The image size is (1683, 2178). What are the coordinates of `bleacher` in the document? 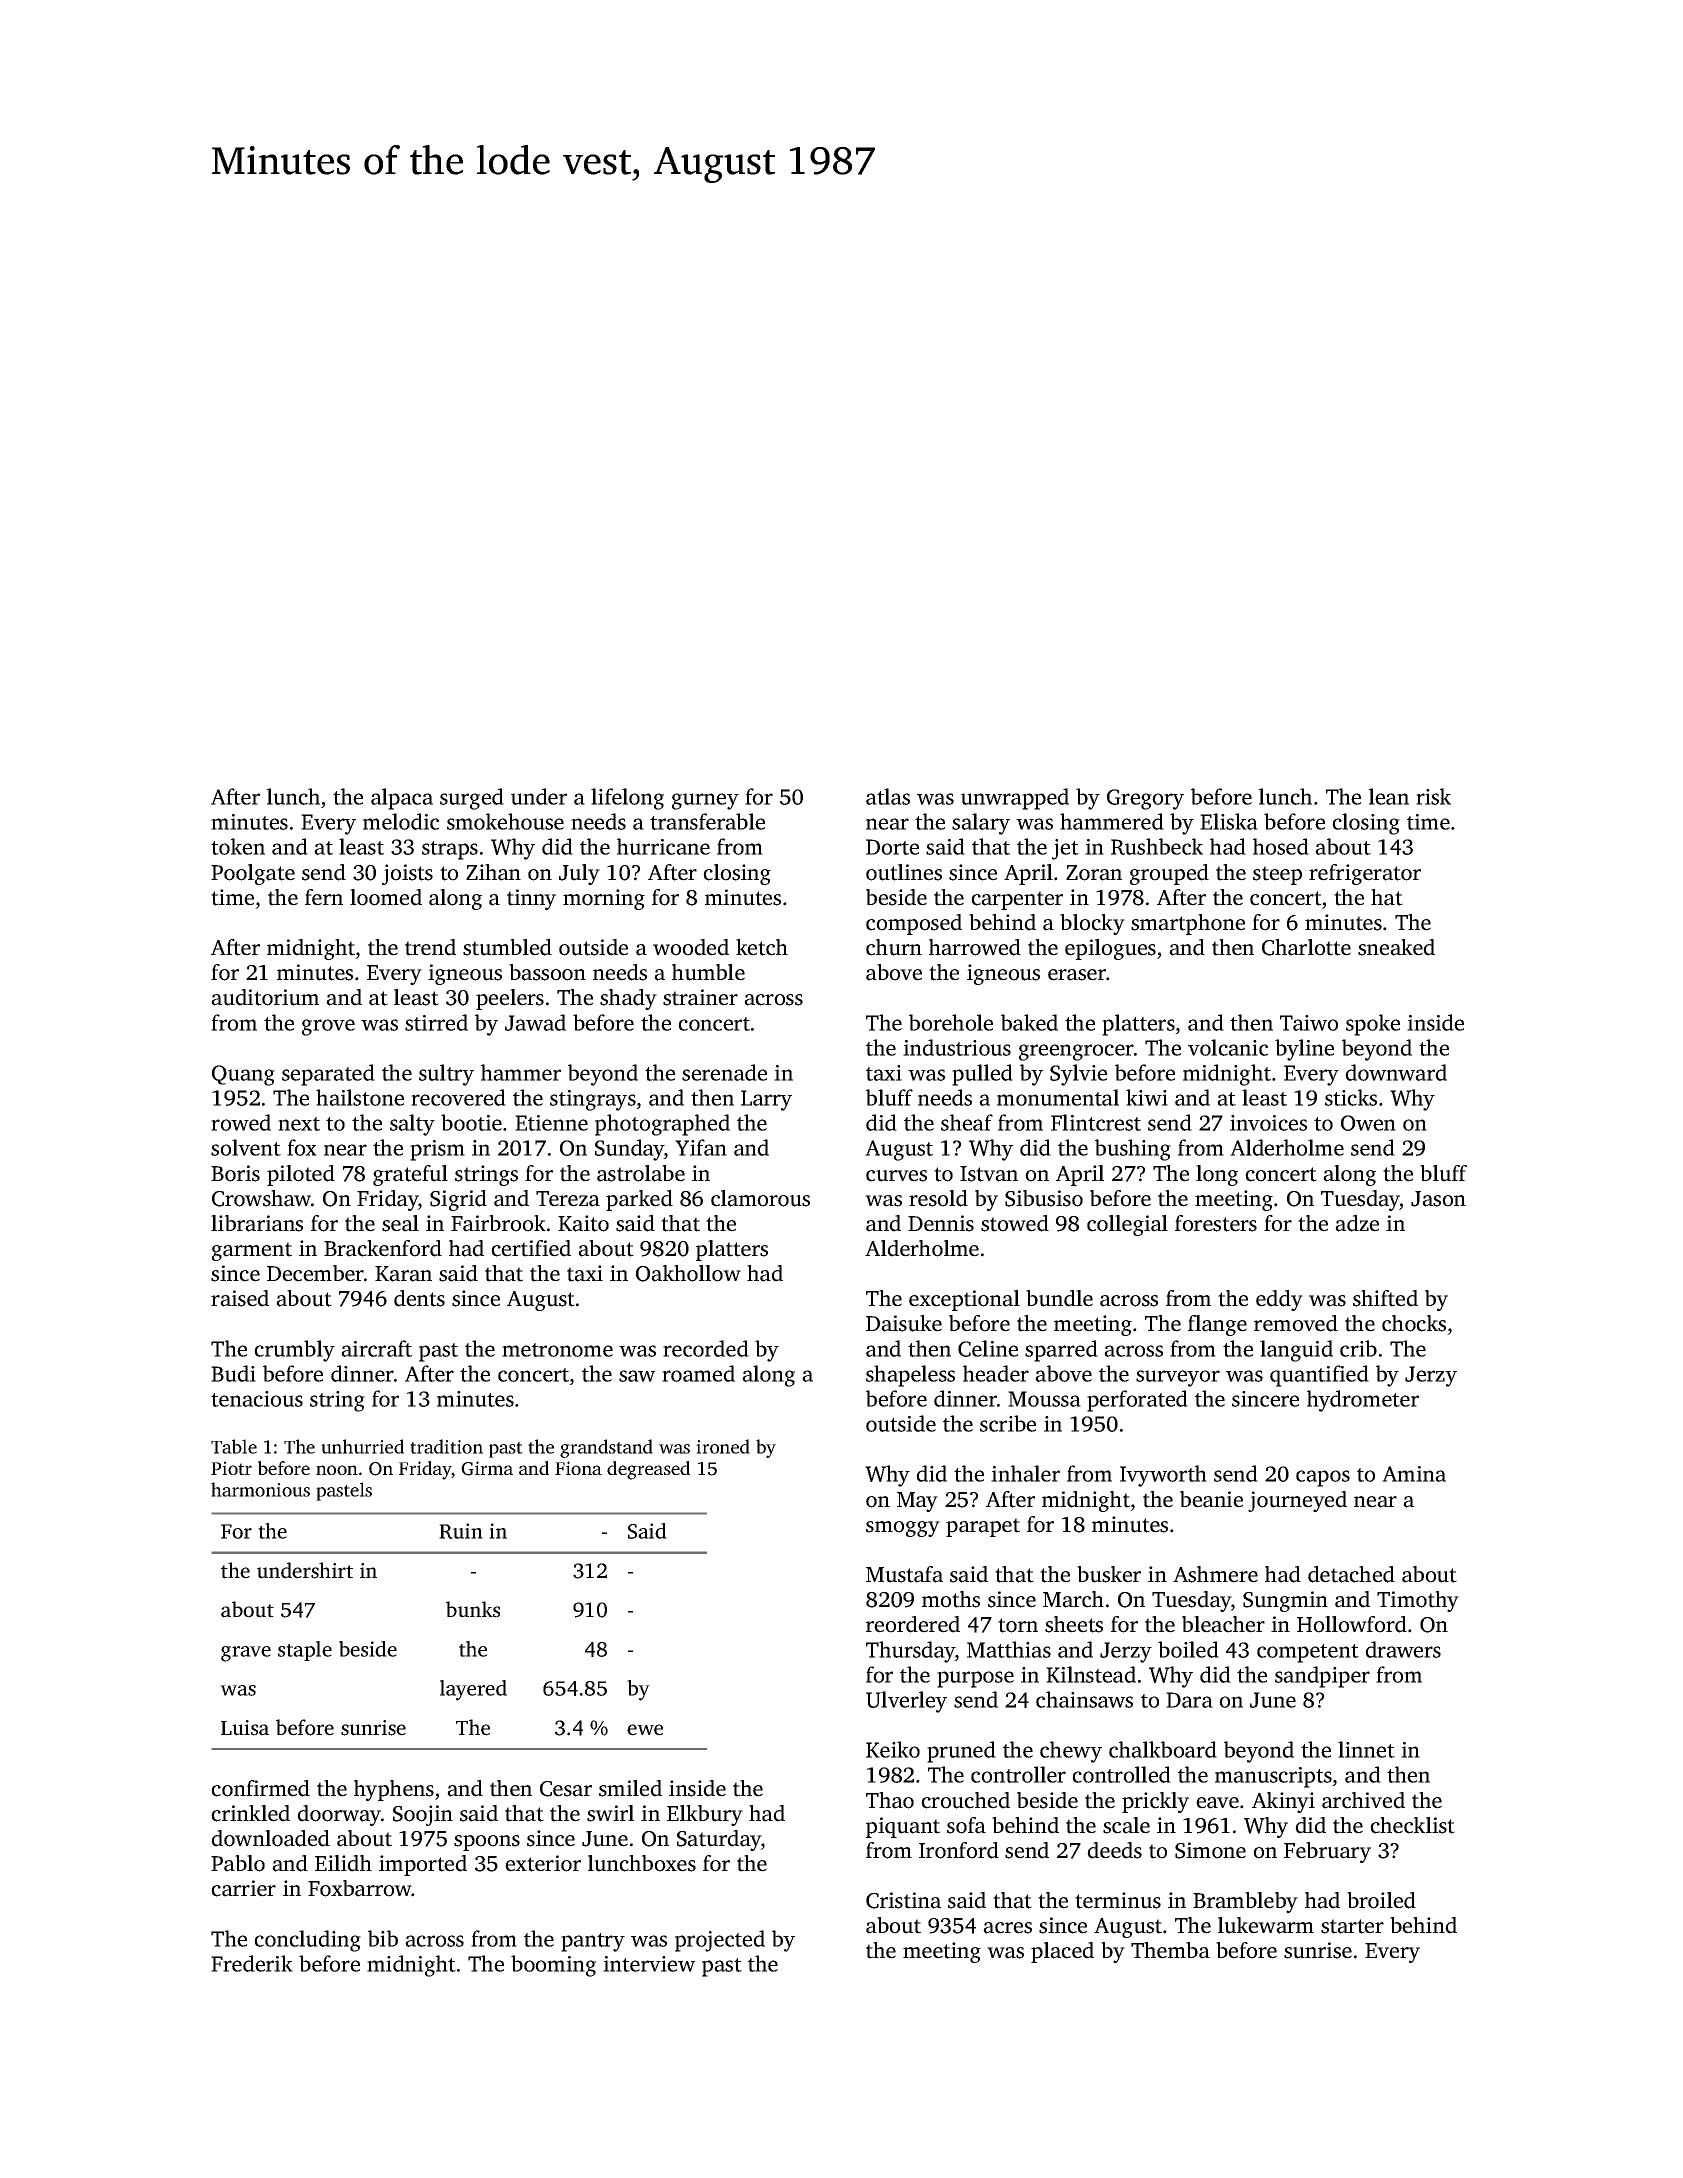 It's located at (1223, 1624).
